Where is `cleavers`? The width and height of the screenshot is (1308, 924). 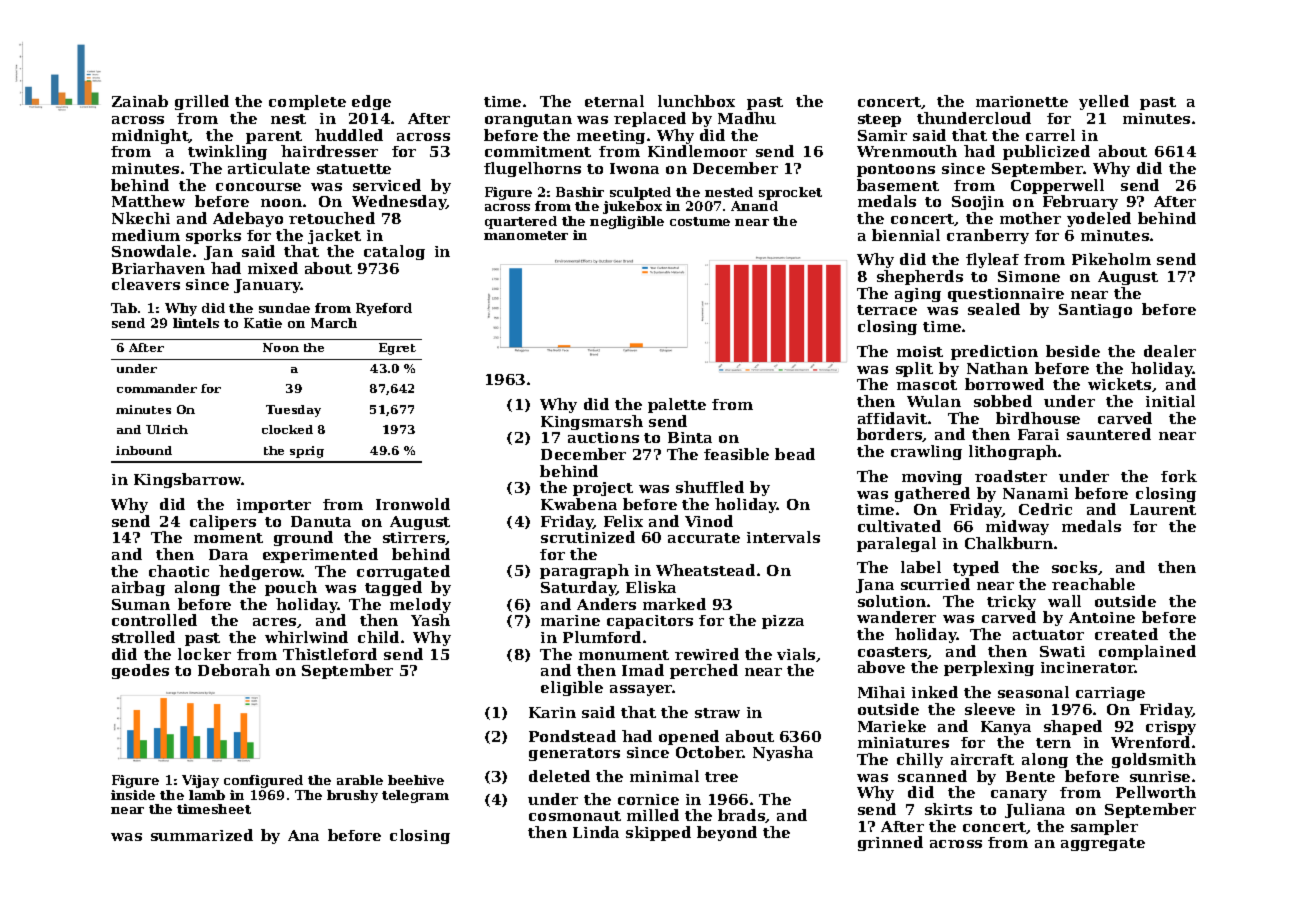
cleavers is located at coordinates (146, 284).
